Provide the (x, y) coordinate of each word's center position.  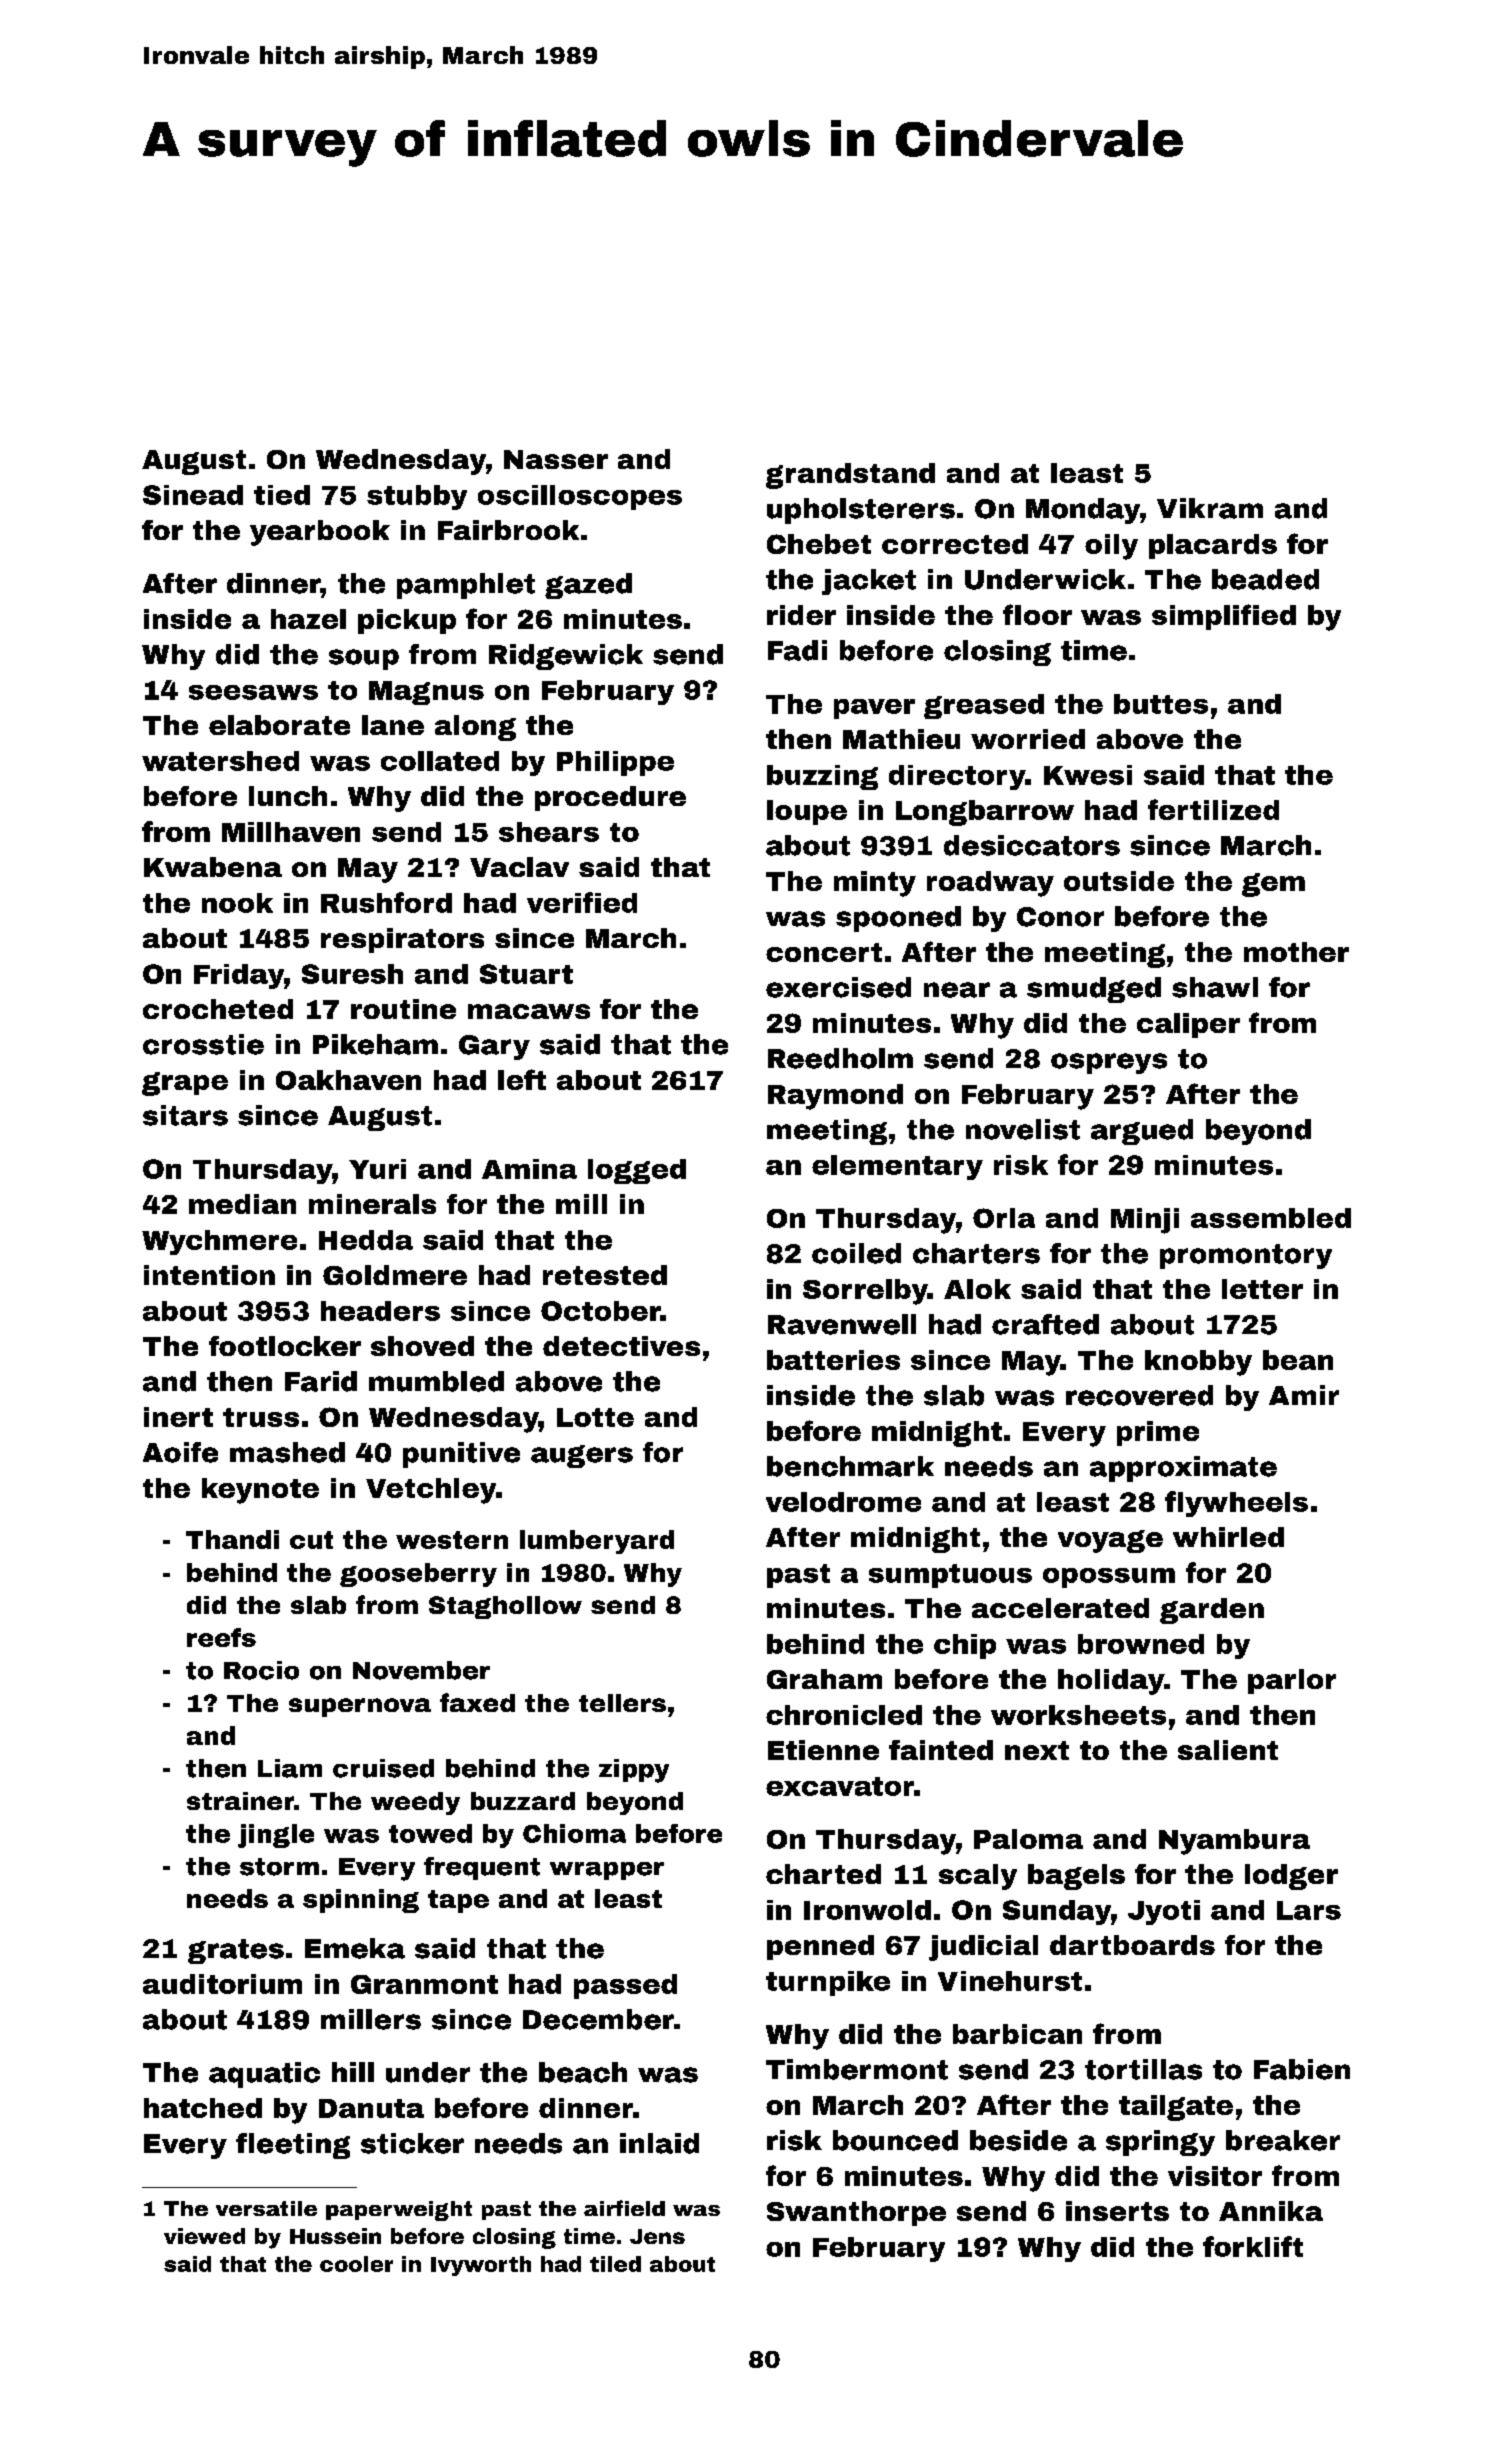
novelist (1023, 1129)
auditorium (222, 1984)
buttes (1161, 704)
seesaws (253, 692)
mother (1296, 952)
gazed (588, 586)
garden (1212, 1611)
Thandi (232, 1539)
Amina (529, 1169)
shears (549, 832)
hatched (203, 2108)
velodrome (843, 1502)
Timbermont (857, 2069)
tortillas (1143, 2069)
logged (637, 1171)
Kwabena (213, 867)
